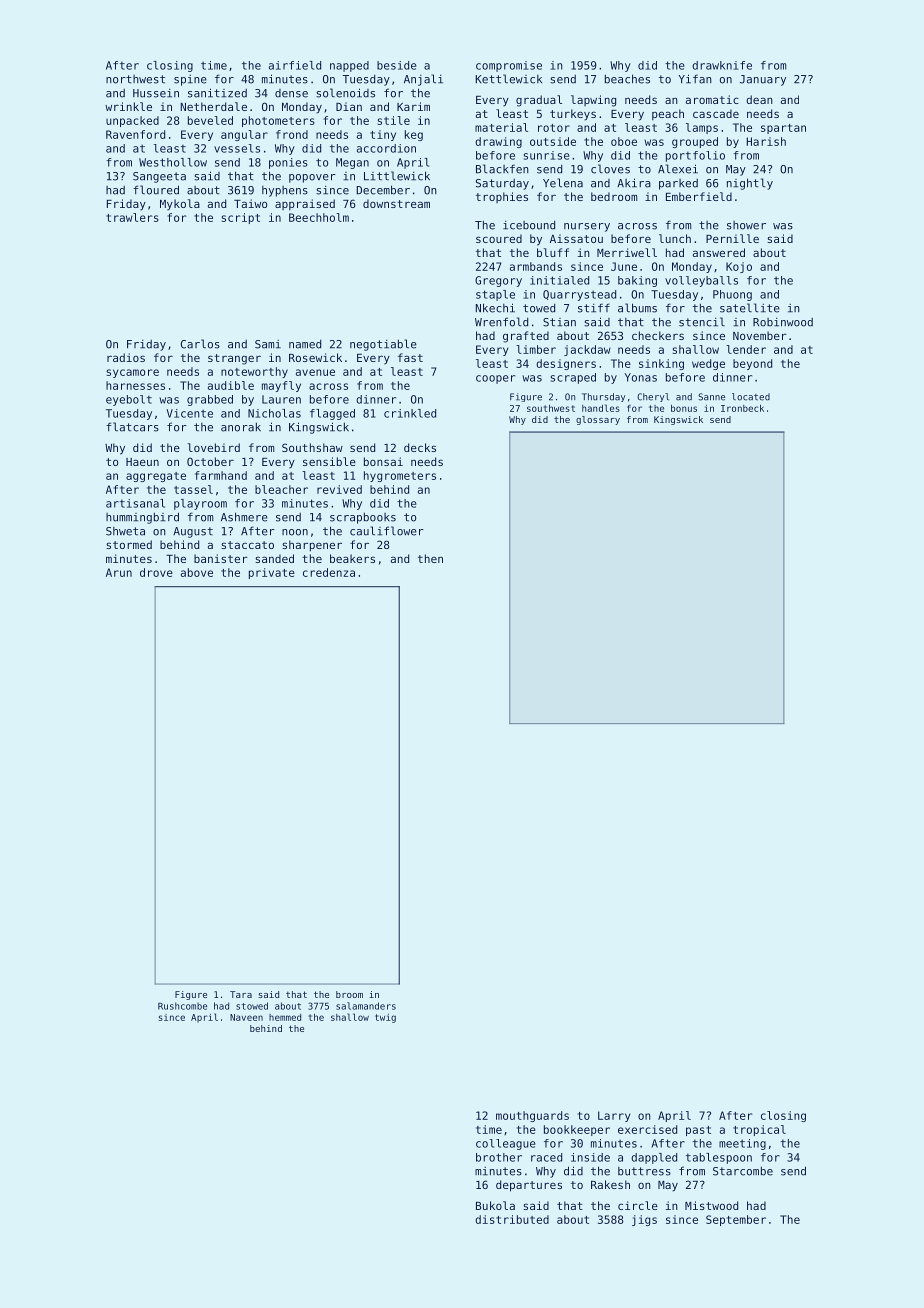 The image size is (924, 1308). Describe the element at coordinates (430, 558) in the page. I see `then` at that location.
